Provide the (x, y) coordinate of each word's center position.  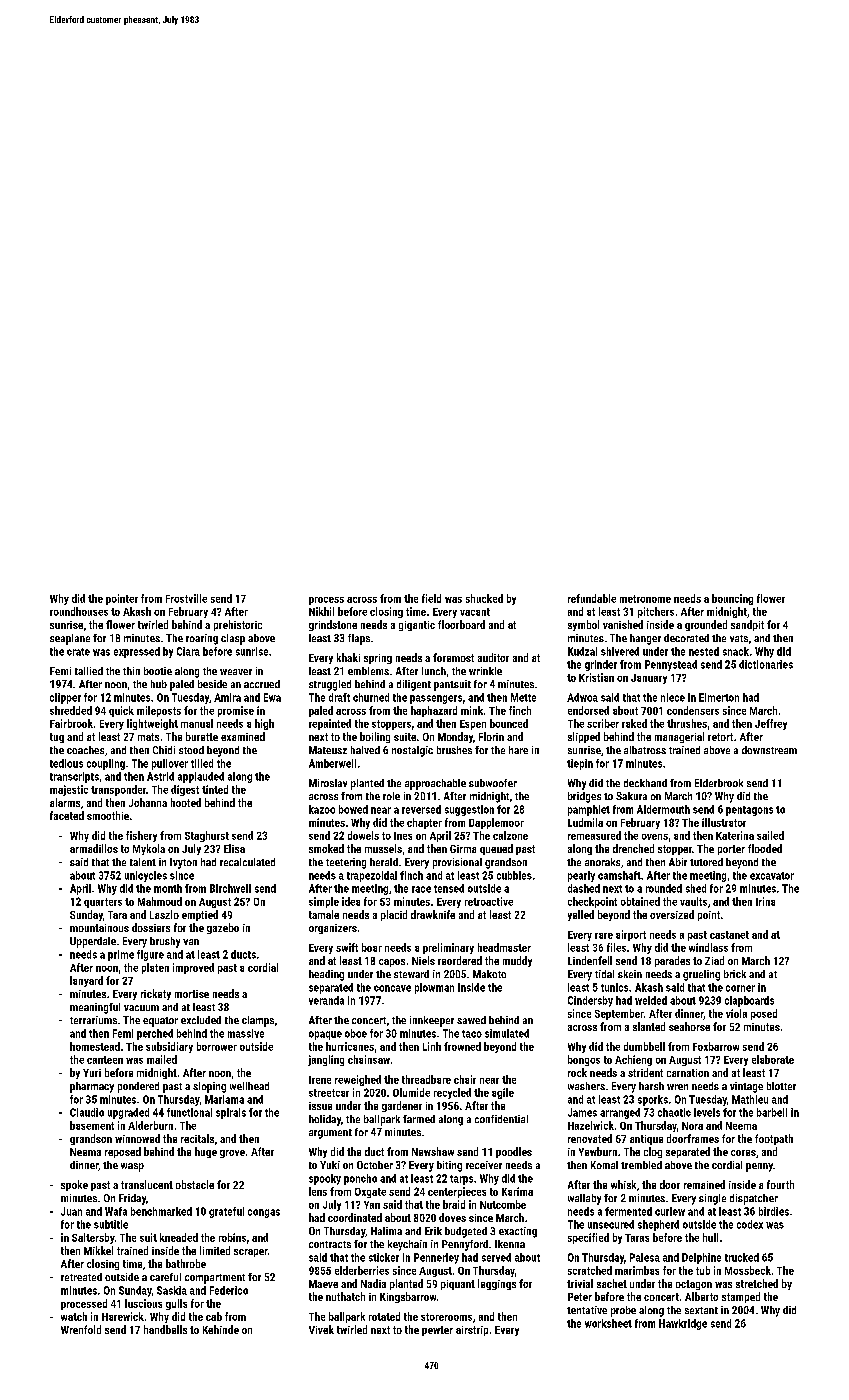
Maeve (323, 1284)
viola (736, 1013)
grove (232, 1154)
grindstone (333, 625)
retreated (81, 1277)
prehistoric (238, 625)
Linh (432, 1046)
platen (155, 968)
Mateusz (328, 750)
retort (720, 737)
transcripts (74, 777)
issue (320, 1106)
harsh (651, 1086)
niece (673, 697)
